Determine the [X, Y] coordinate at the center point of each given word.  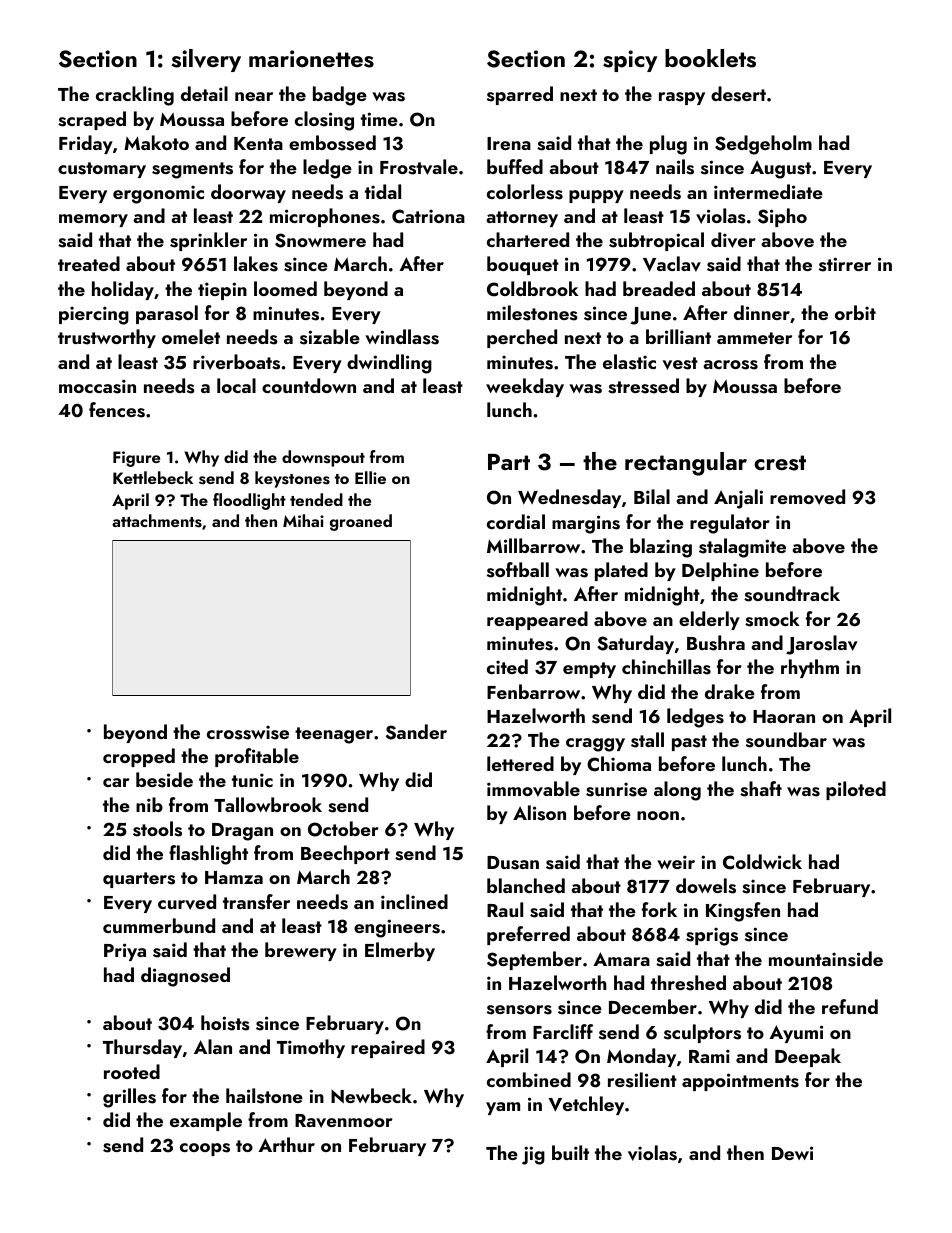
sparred [520, 95]
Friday [86, 144]
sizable [330, 337]
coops [205, 1149]
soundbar [786, 740]
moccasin [97, 386]
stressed [643, 386]
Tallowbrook [268, 804]
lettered [520, 763]
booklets [710, 58]
